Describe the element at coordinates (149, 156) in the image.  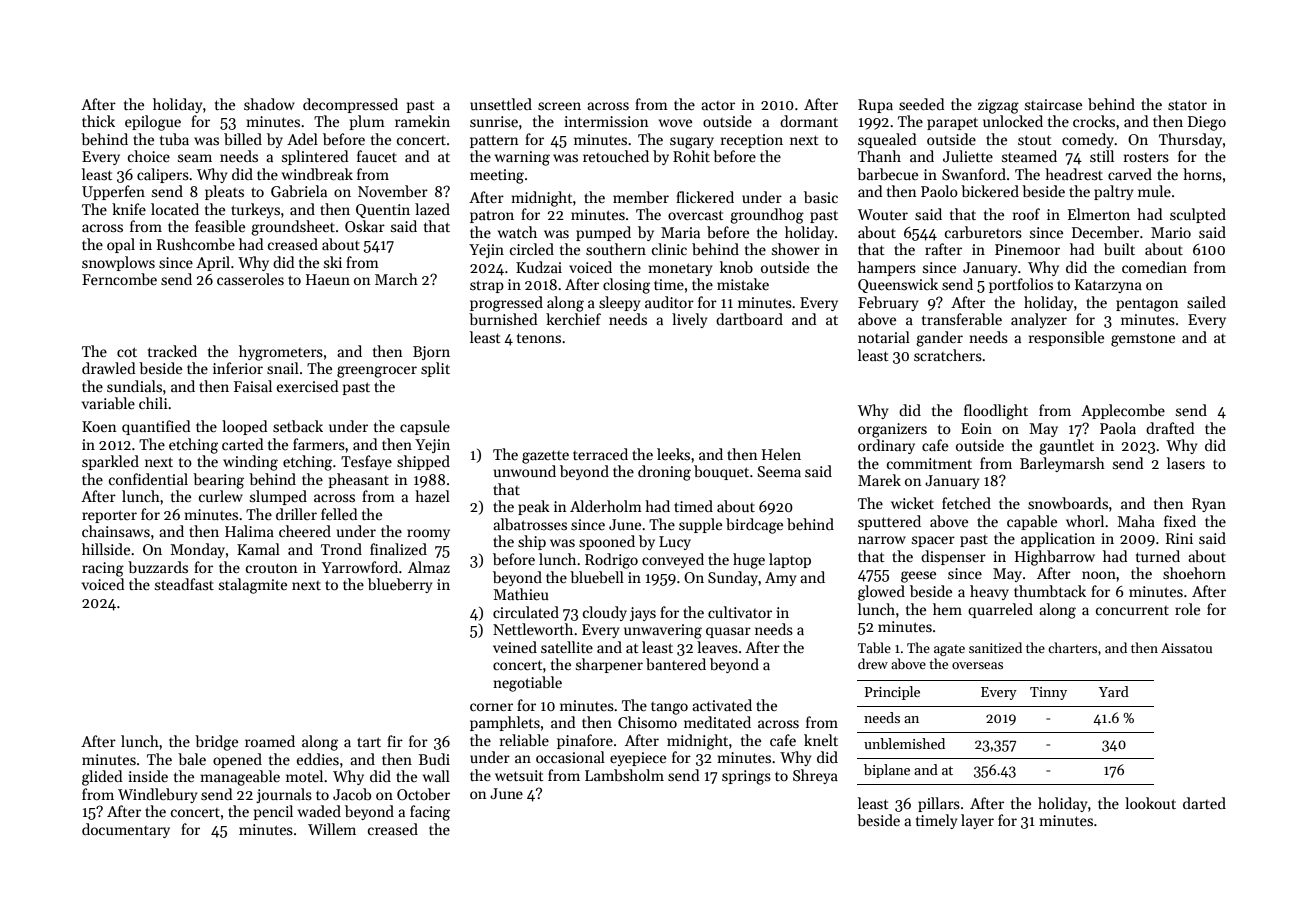
I see `choice` at that location.
